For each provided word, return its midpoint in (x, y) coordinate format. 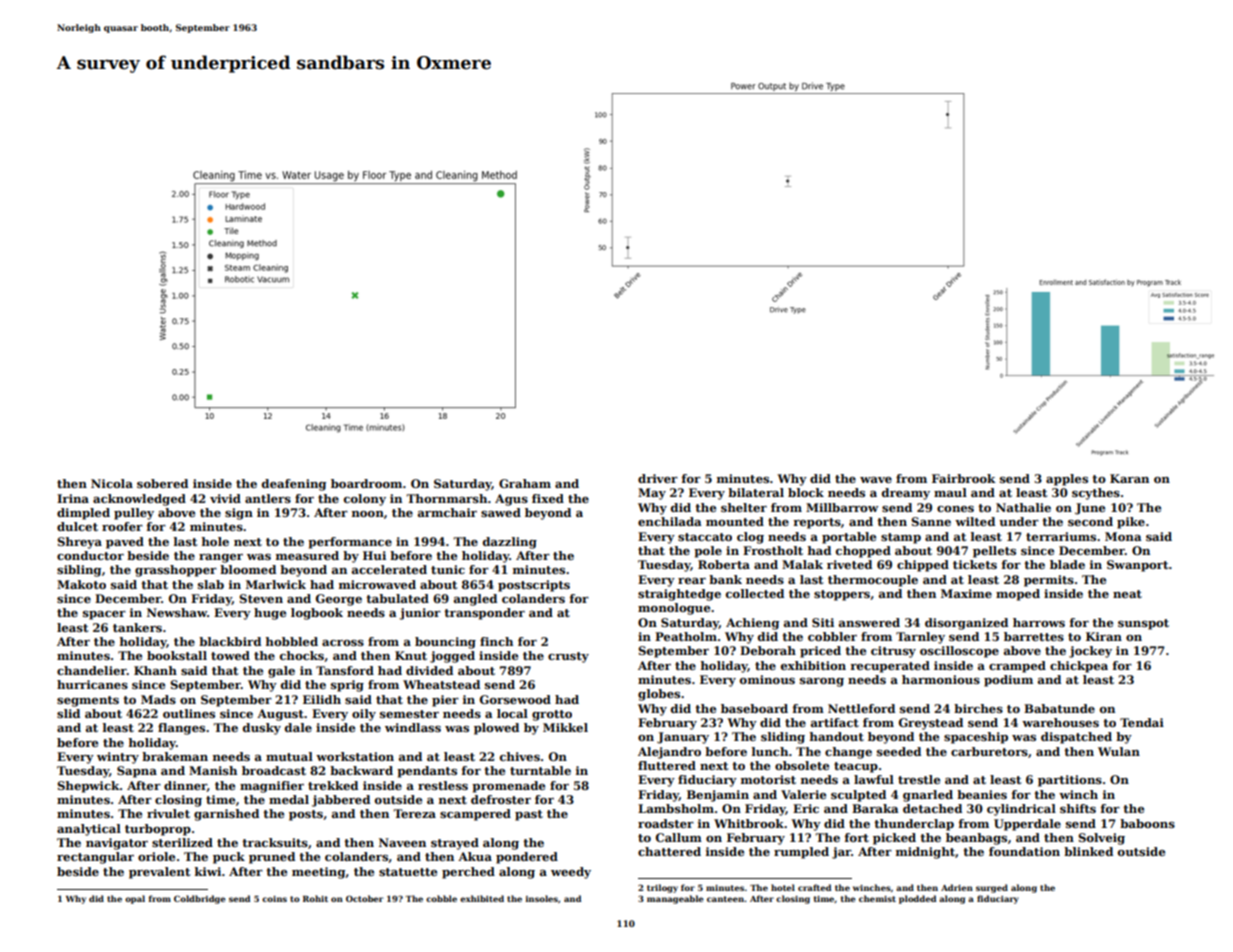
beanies (982, 794)
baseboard (754, 708)
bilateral (756, 492)
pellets (994, 552)
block (806, 492)
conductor (90, 555)
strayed (455, 844)
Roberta (724, 564)
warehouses (1060, 722)
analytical (89, 830)
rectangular (95, 858)
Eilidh (322, 699)
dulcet (77, 526)
